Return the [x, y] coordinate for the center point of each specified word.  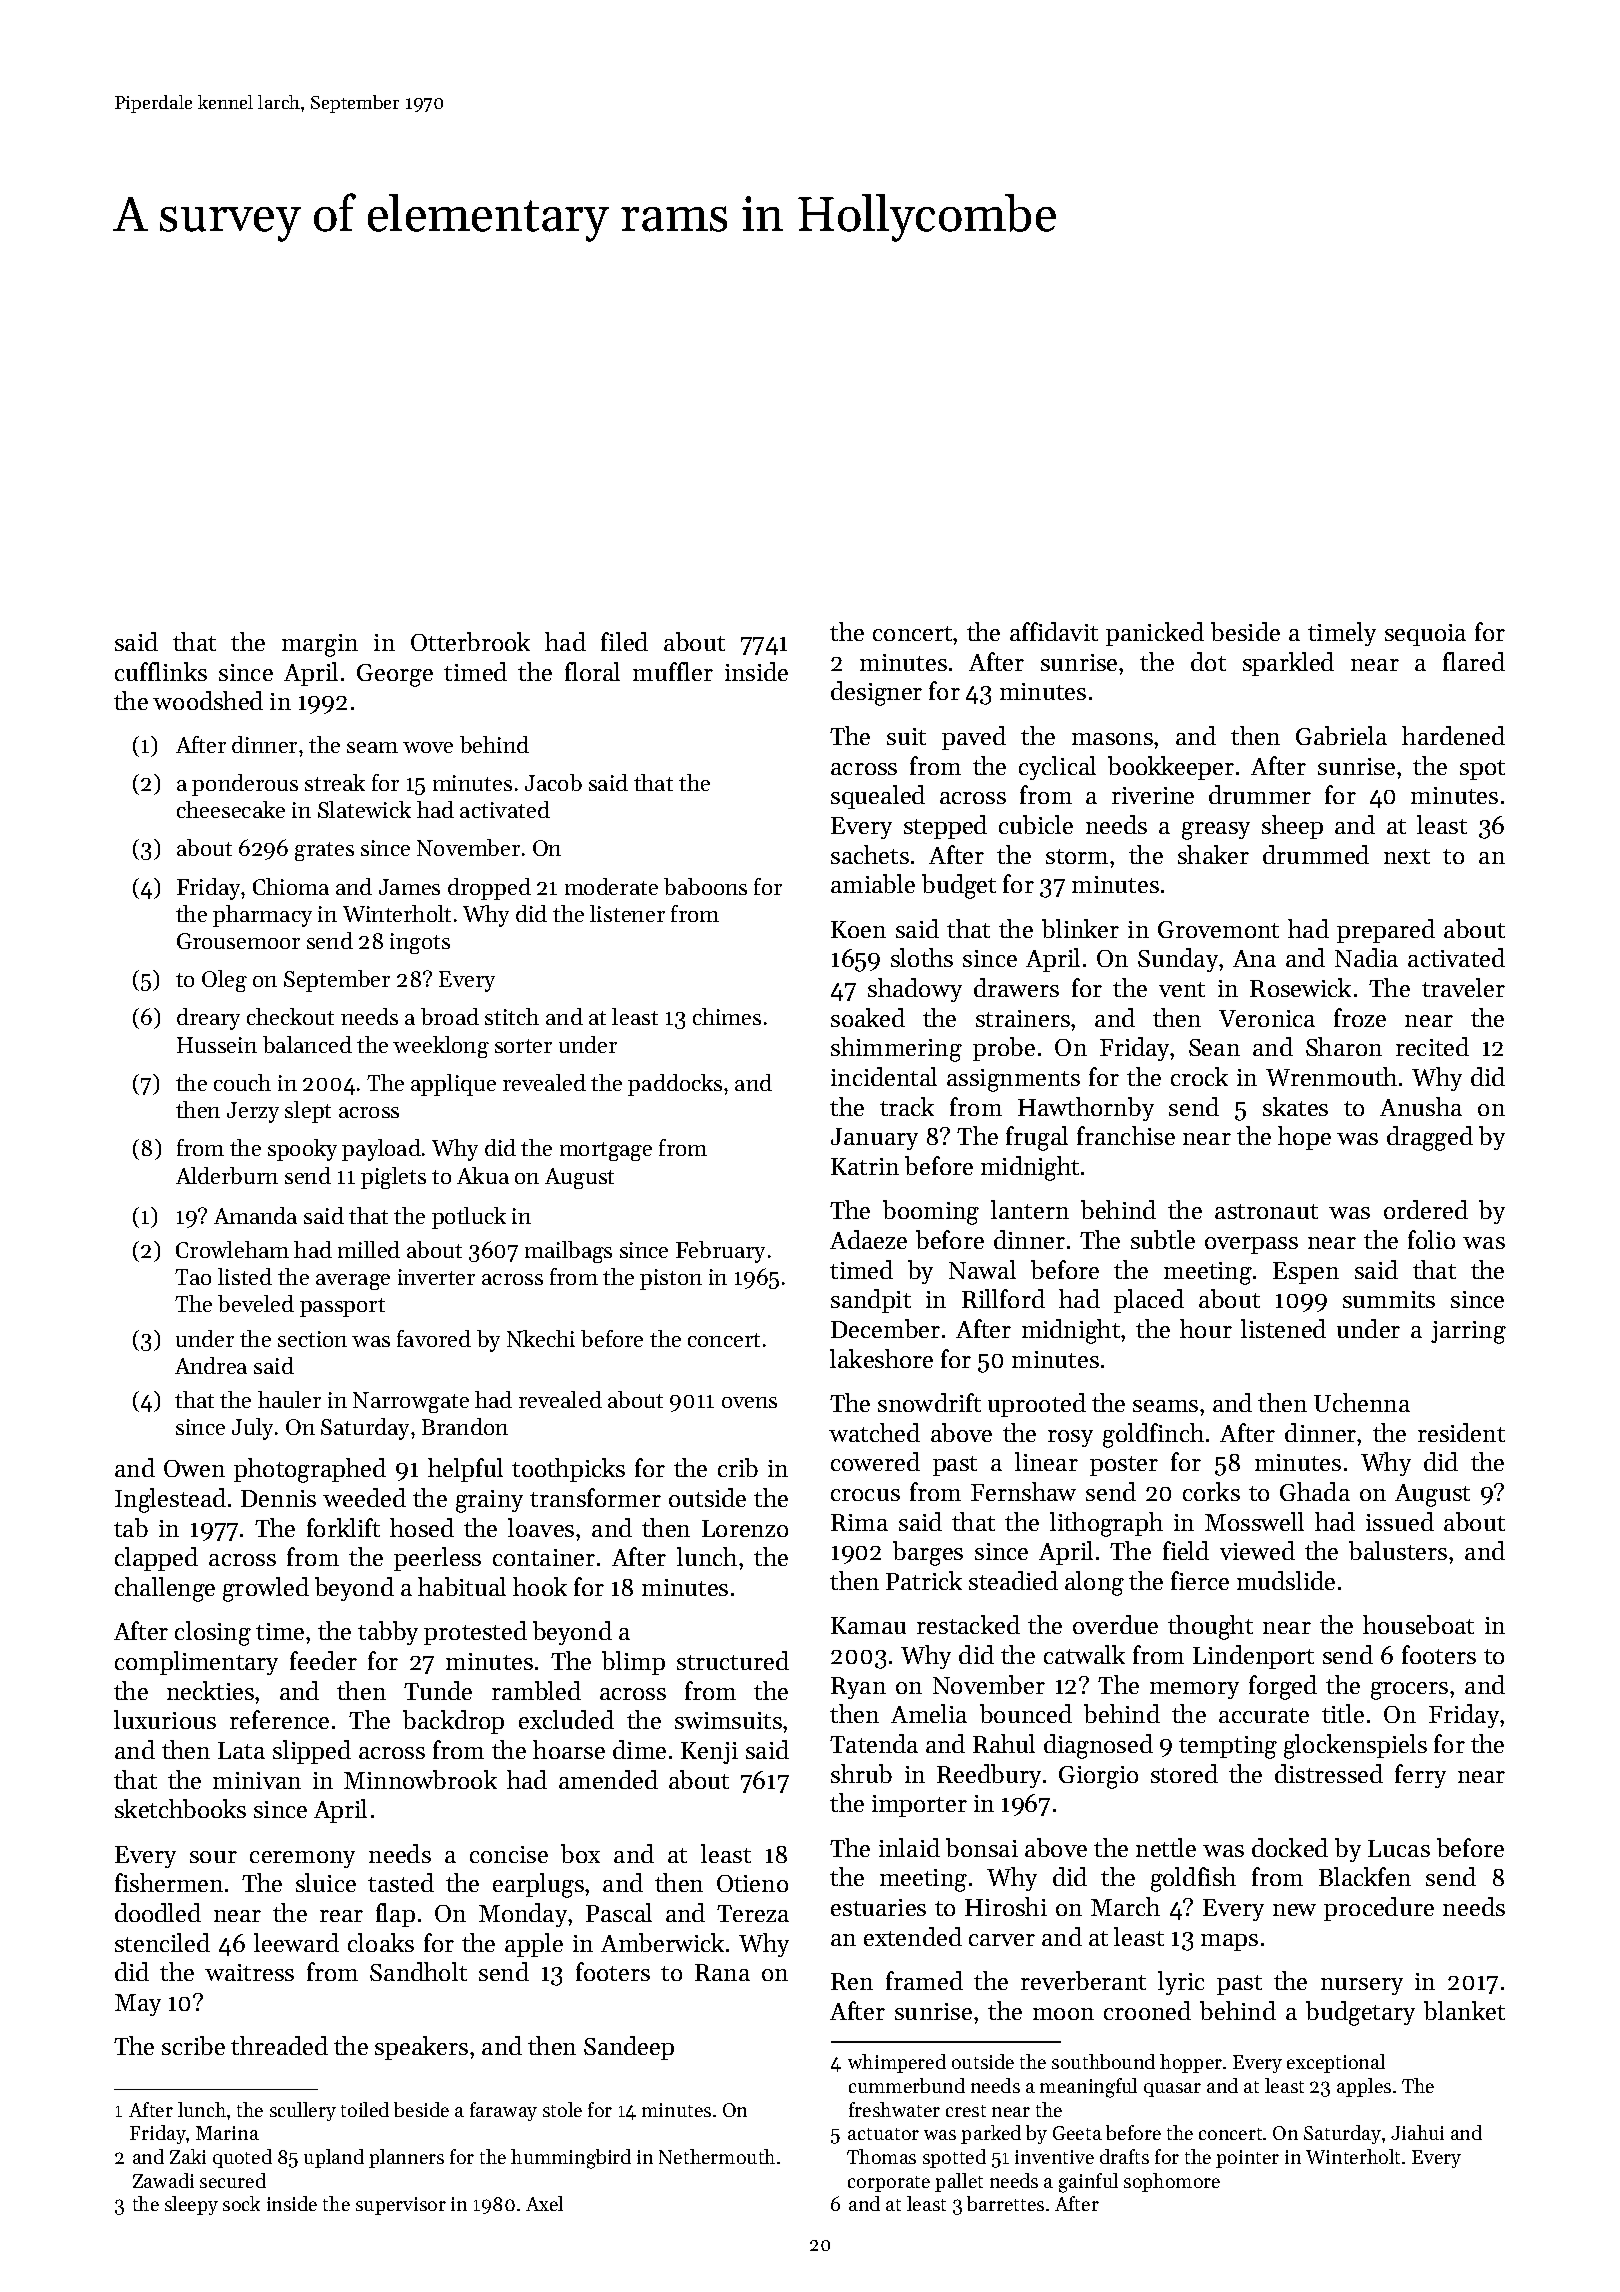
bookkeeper [1171, 768]
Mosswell [1254, 1521]
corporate [889, 2184]
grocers [1409, 1691]
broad [450, 1016]
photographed [310, 1470]
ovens [749, 1402]
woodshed [208, 700]
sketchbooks [180, 1808]
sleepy [191, 2205]
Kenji [709, 1753]
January [874, 1139]
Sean [1214, 1047]
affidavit [1054, 631]
